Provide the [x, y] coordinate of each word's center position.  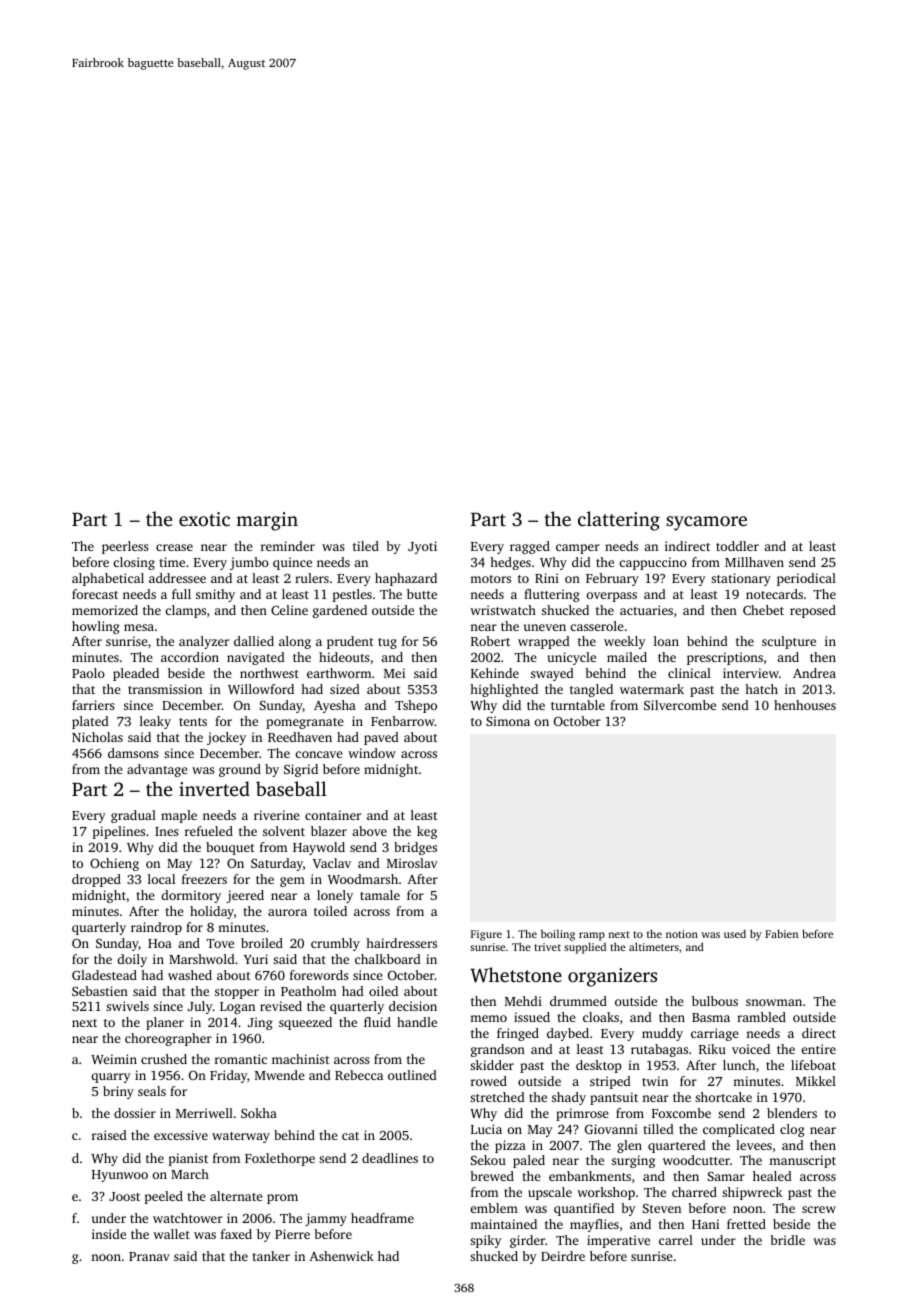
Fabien [781, 933]
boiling [558, 935]
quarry [111, 1078]
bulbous [715, 1001]
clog [792, 1130]
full [181, 594]
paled [529, 1161]
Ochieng [114, 864]
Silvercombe [680, 705]
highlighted [504, 690]
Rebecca [359, 1075]
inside [109, 1234]
